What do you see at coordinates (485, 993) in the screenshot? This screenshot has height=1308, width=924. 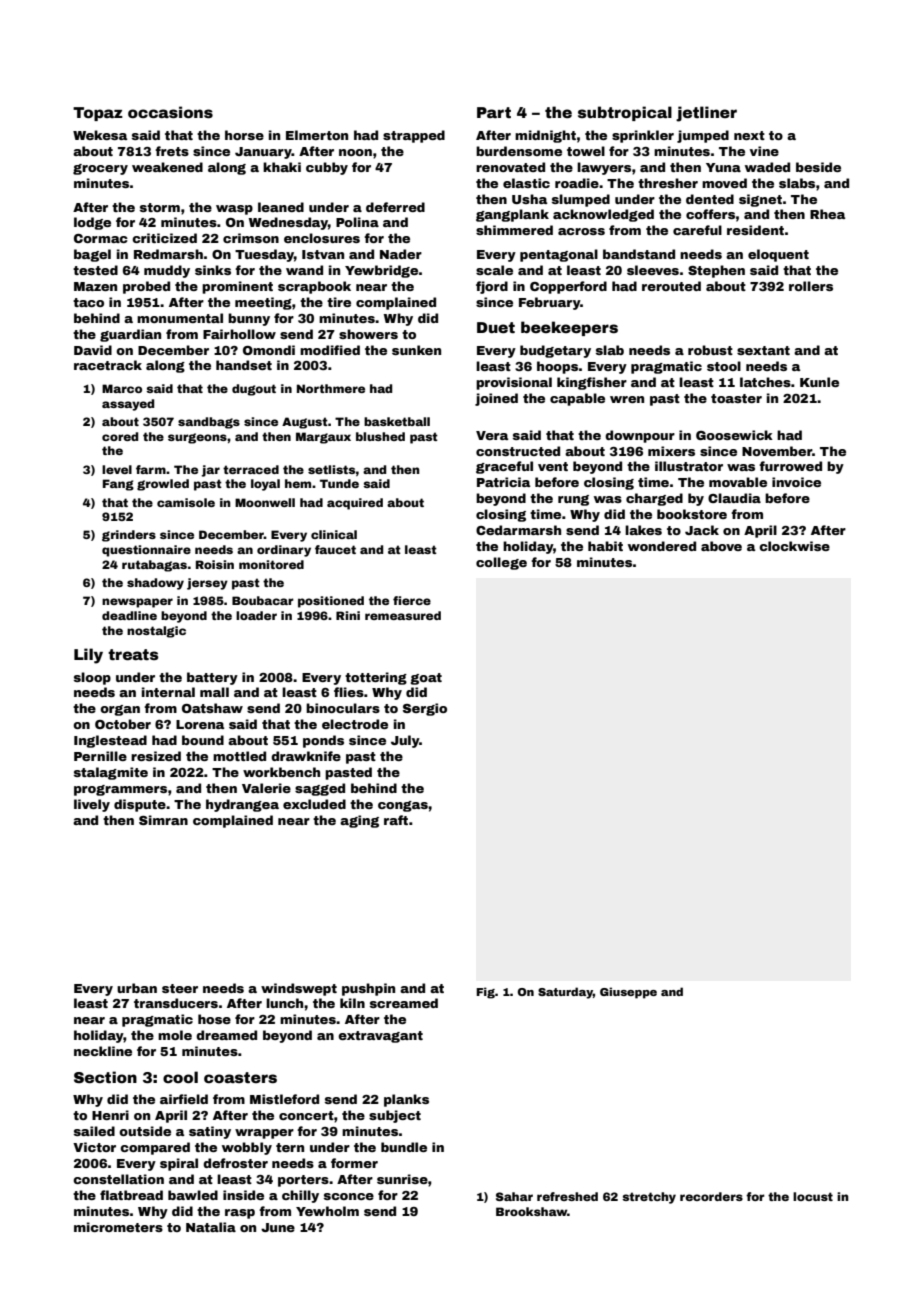 I see `Fig` at bounding box center [485, 993].
